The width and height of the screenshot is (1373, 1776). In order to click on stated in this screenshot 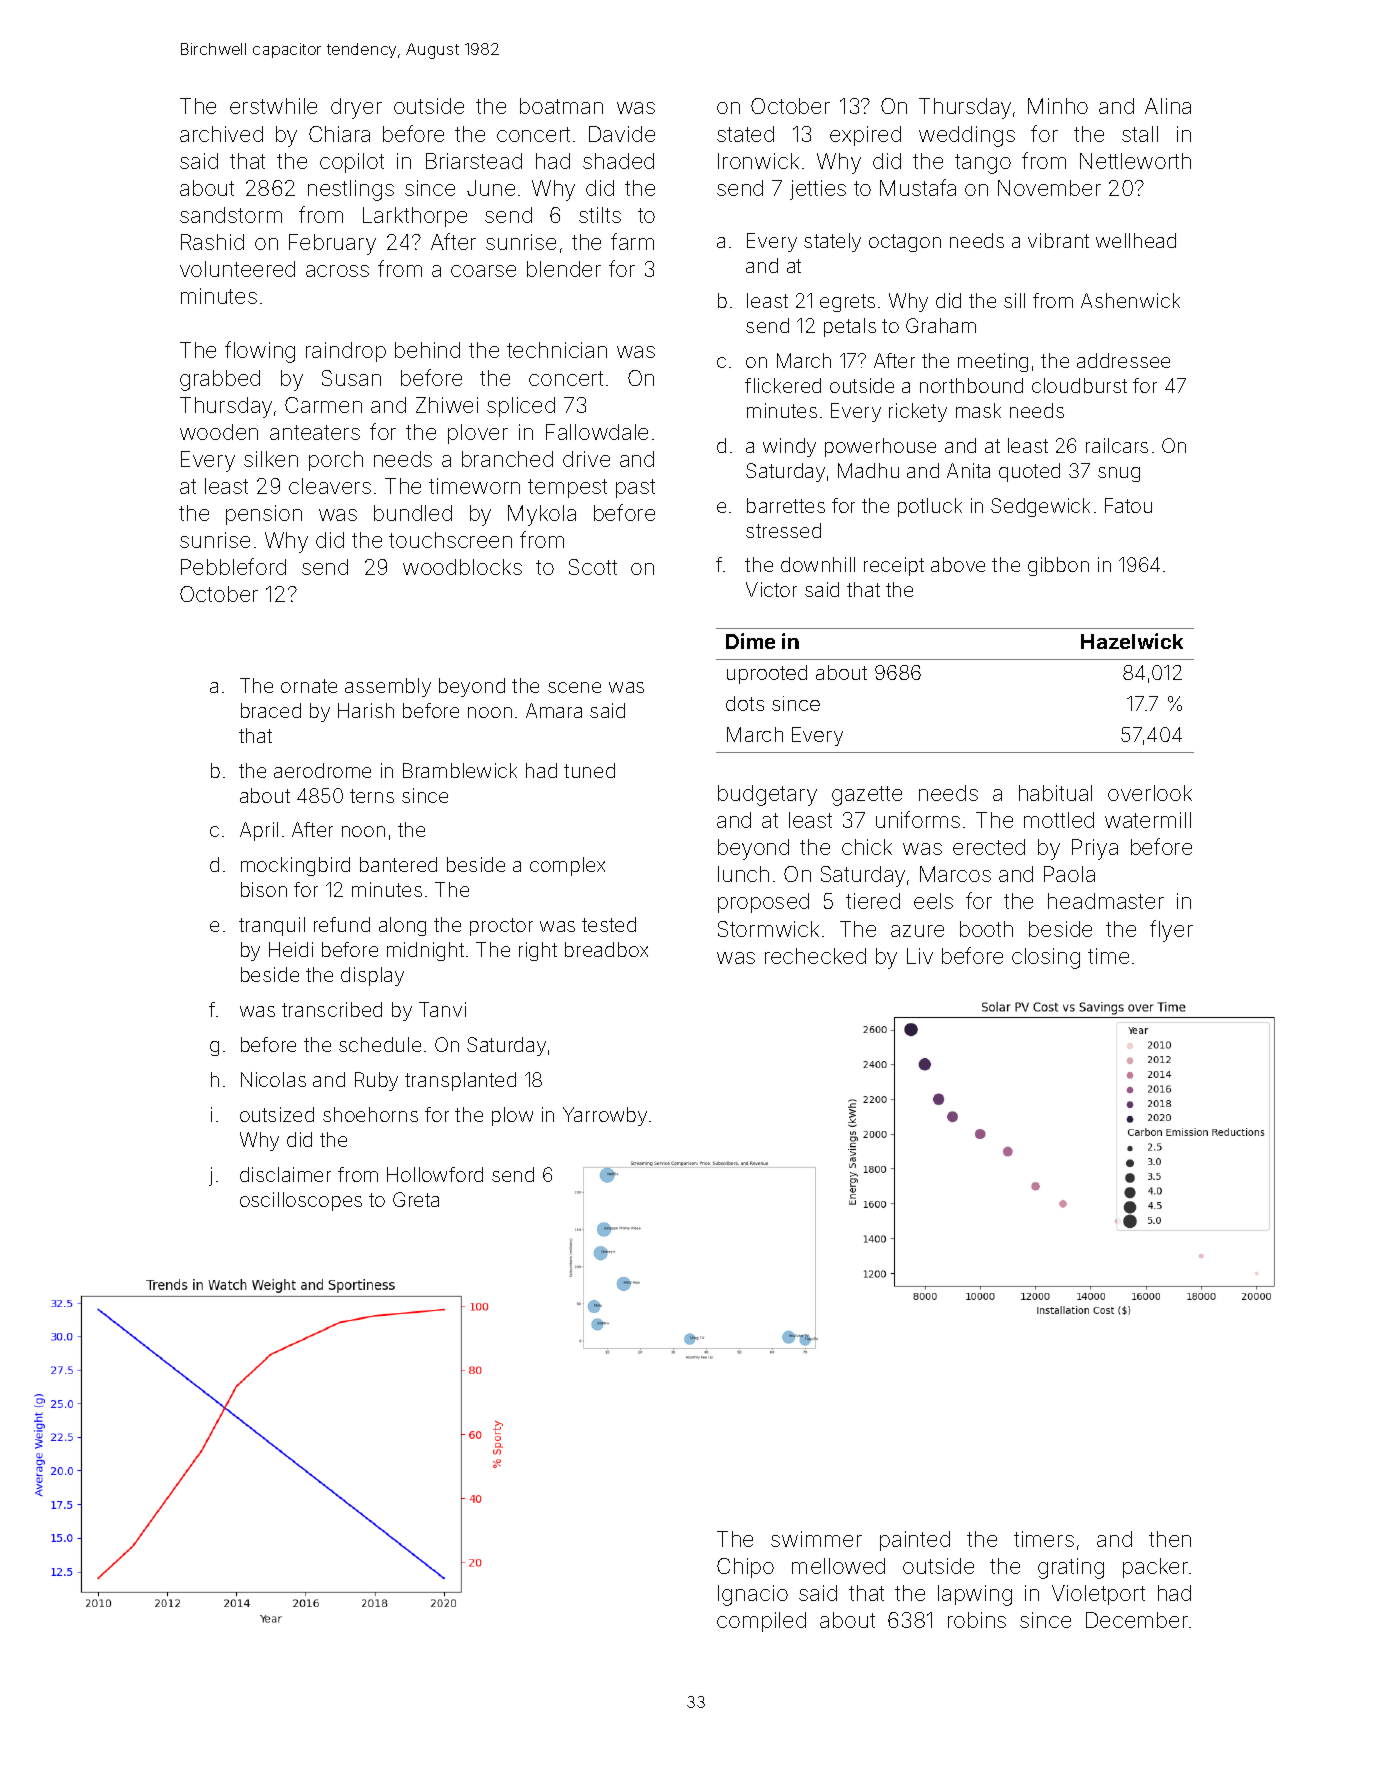, I will do `click(745, 134)`.
